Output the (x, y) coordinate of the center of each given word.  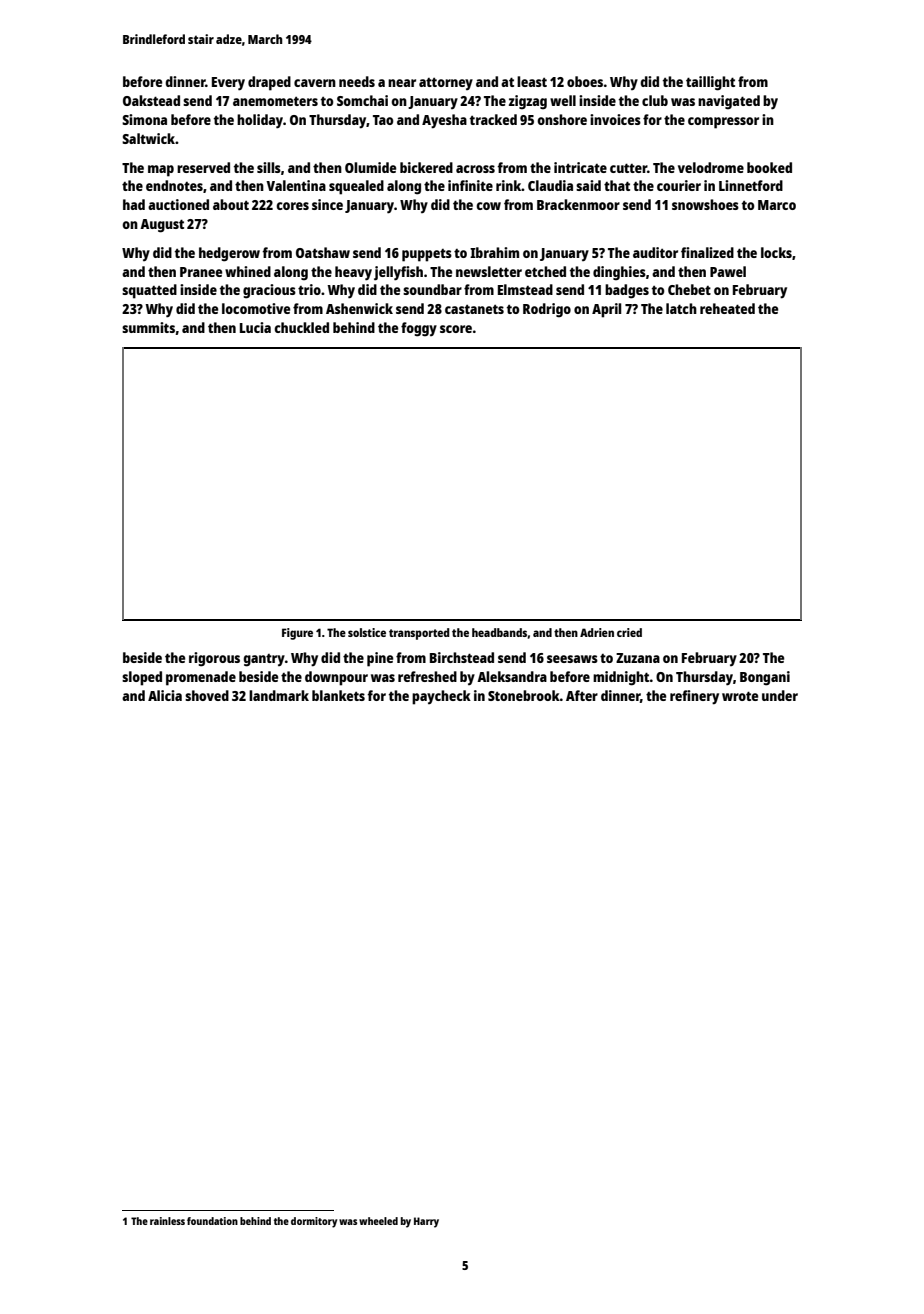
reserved (203, 167)
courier (679, 185)
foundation (212, 1221)
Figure (297, 634)
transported (419, 634)
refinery (694, 697)
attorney (446, 84)
